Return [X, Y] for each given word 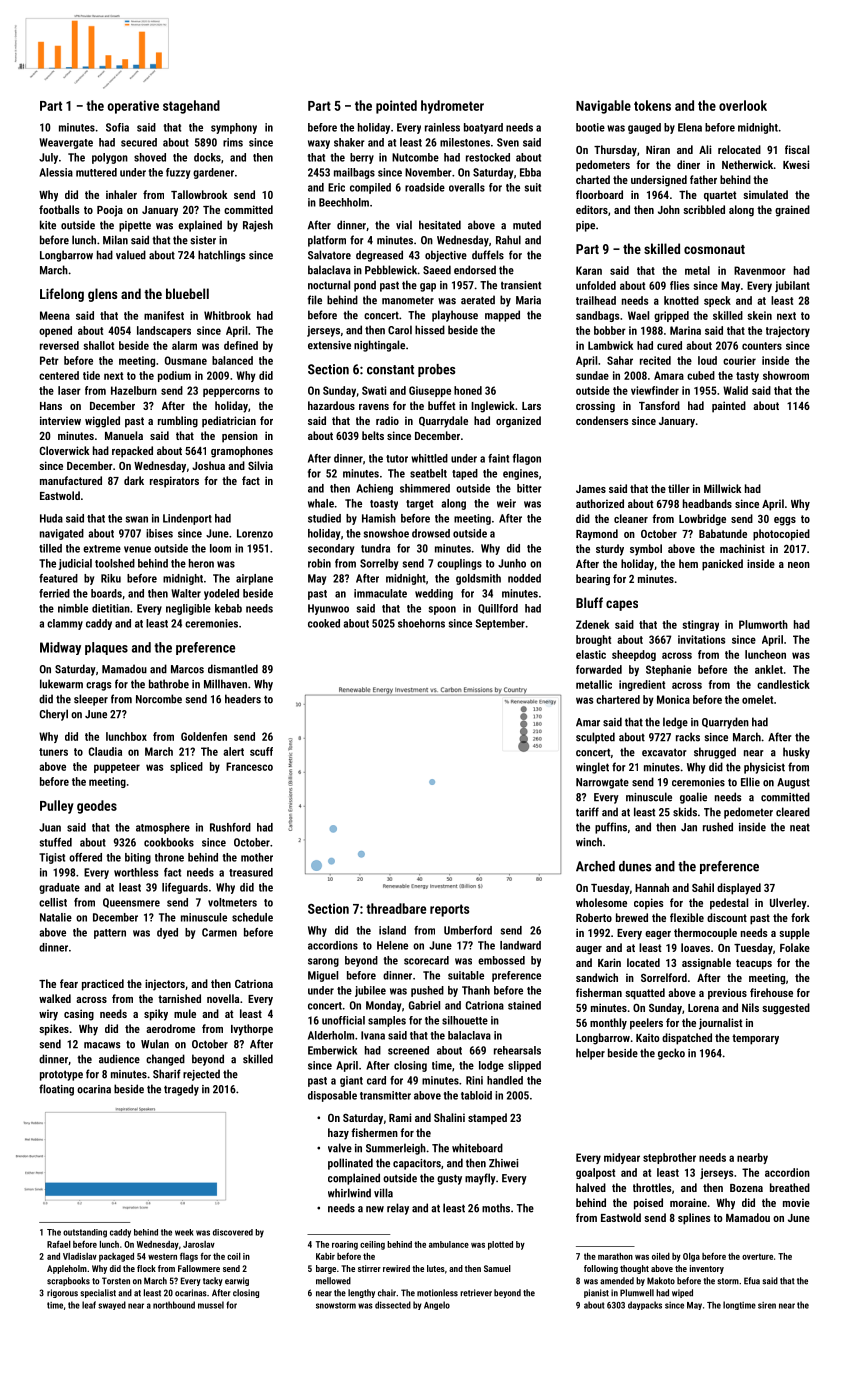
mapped [502, 316]
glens [102, 295]
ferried [54, 593]
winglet [592, 768]
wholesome [601, 902]
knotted [681, 300]
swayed [112, 1305]
